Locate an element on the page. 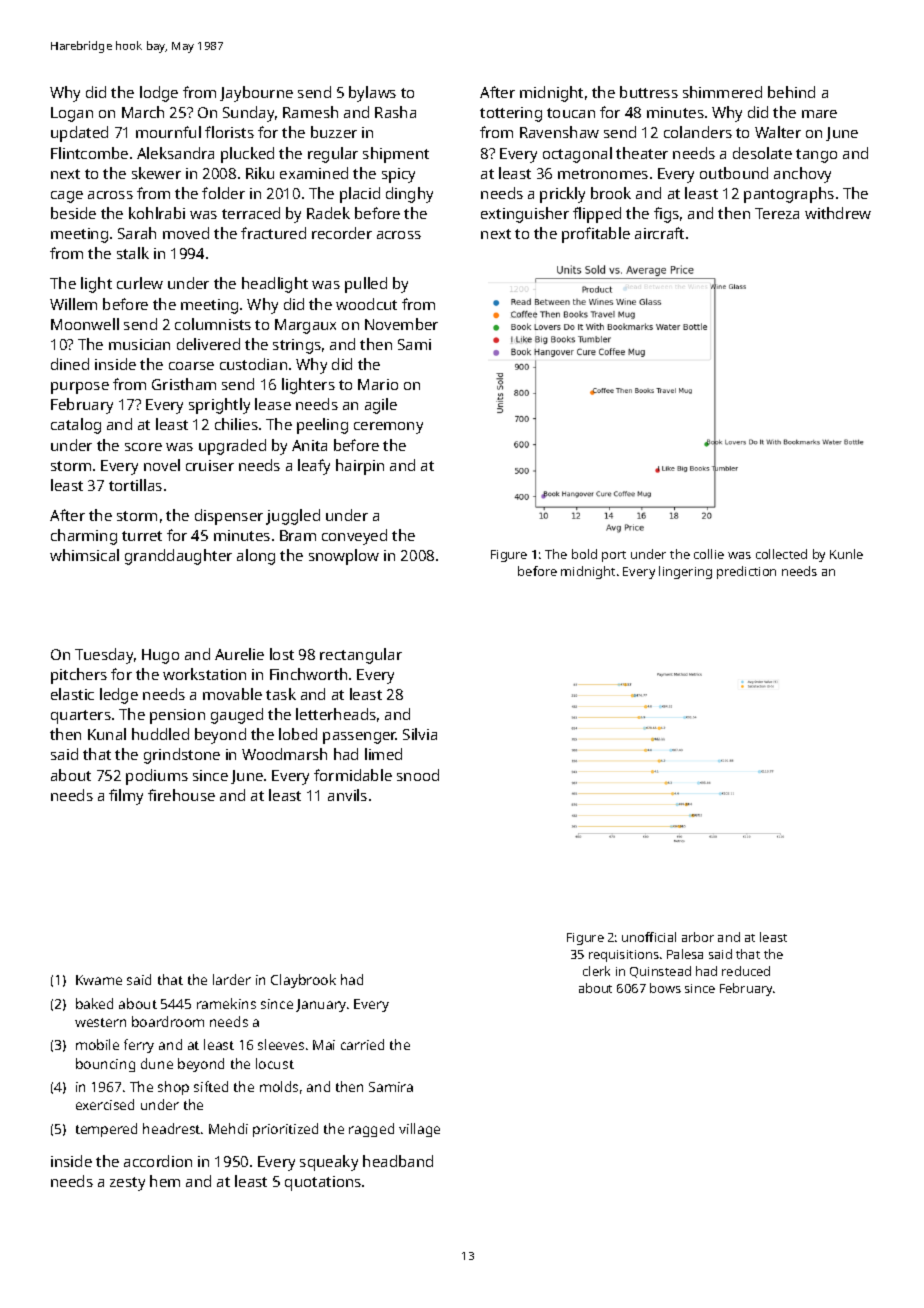  behind is located at coordinates (791, 92).
